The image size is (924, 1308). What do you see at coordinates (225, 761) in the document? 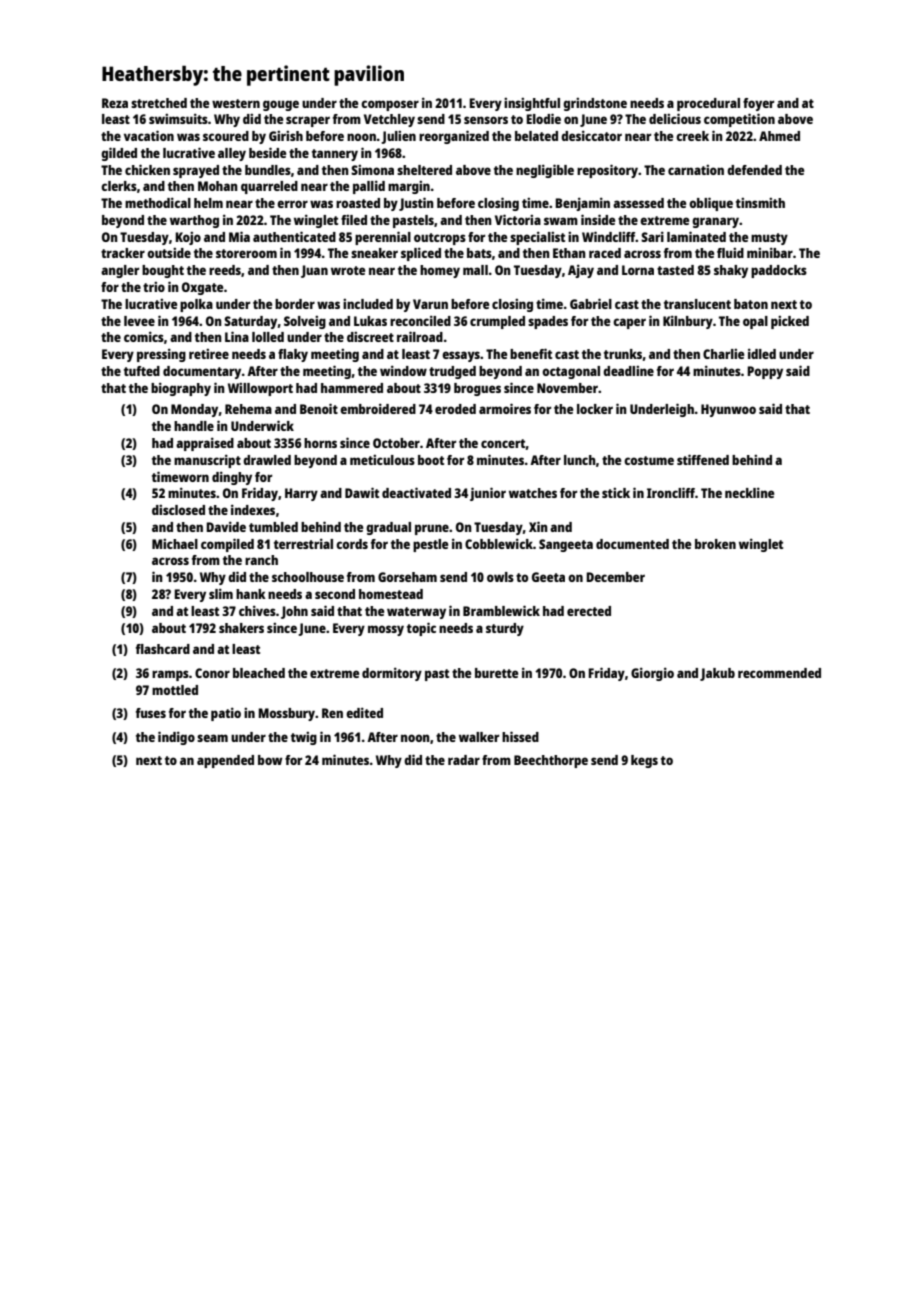
I see `appended` at bounding box center [225, 761].
